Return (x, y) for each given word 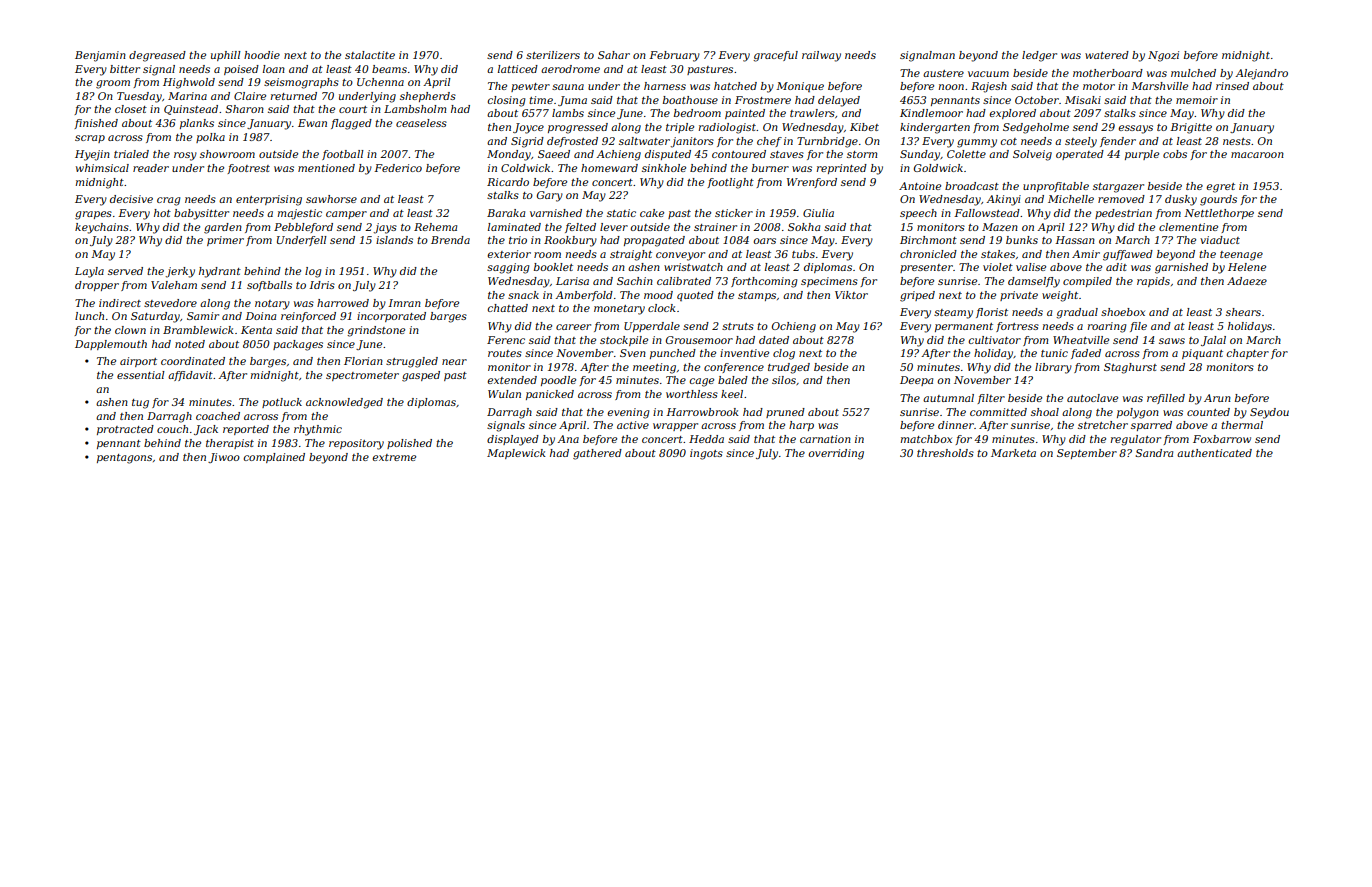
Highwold (189, 83)
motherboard (1108, 73)
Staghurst (1130, 368)
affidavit (190, 376)
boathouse (690, 100)
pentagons (124, 459)
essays (1136, 129)
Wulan (504, 394)
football (343, 155)
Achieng (618, 155)
